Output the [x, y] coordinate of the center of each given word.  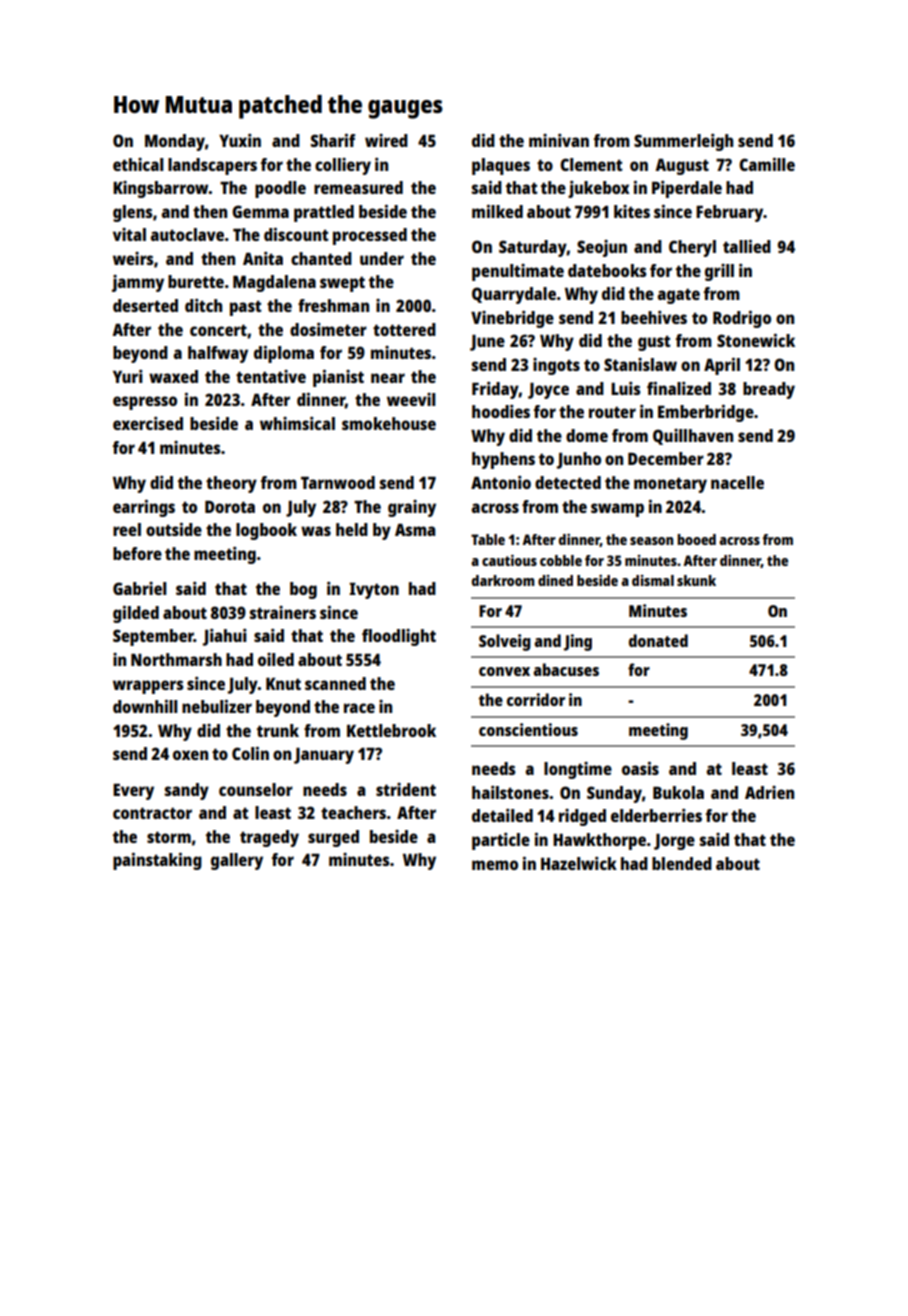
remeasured [358, 187]
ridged [582, 817]
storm [169, 837]
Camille [767, 164]
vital [129, 234]
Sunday [614, 794]
